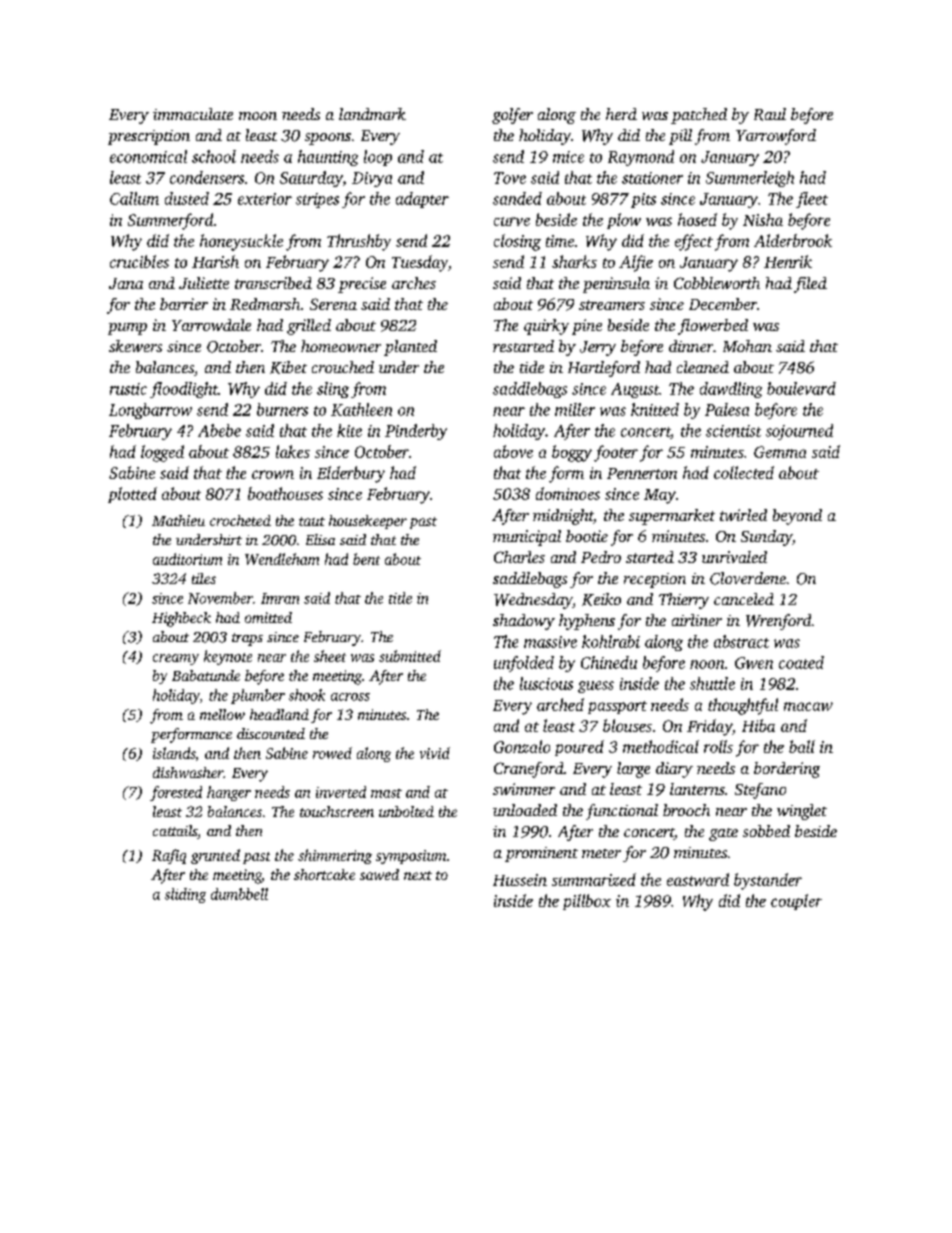 The height and width of the page is (1233, 952). What do you see at coordinates (594, 879) in the page?
I see `summarized` at bounding box center [594, 879].
